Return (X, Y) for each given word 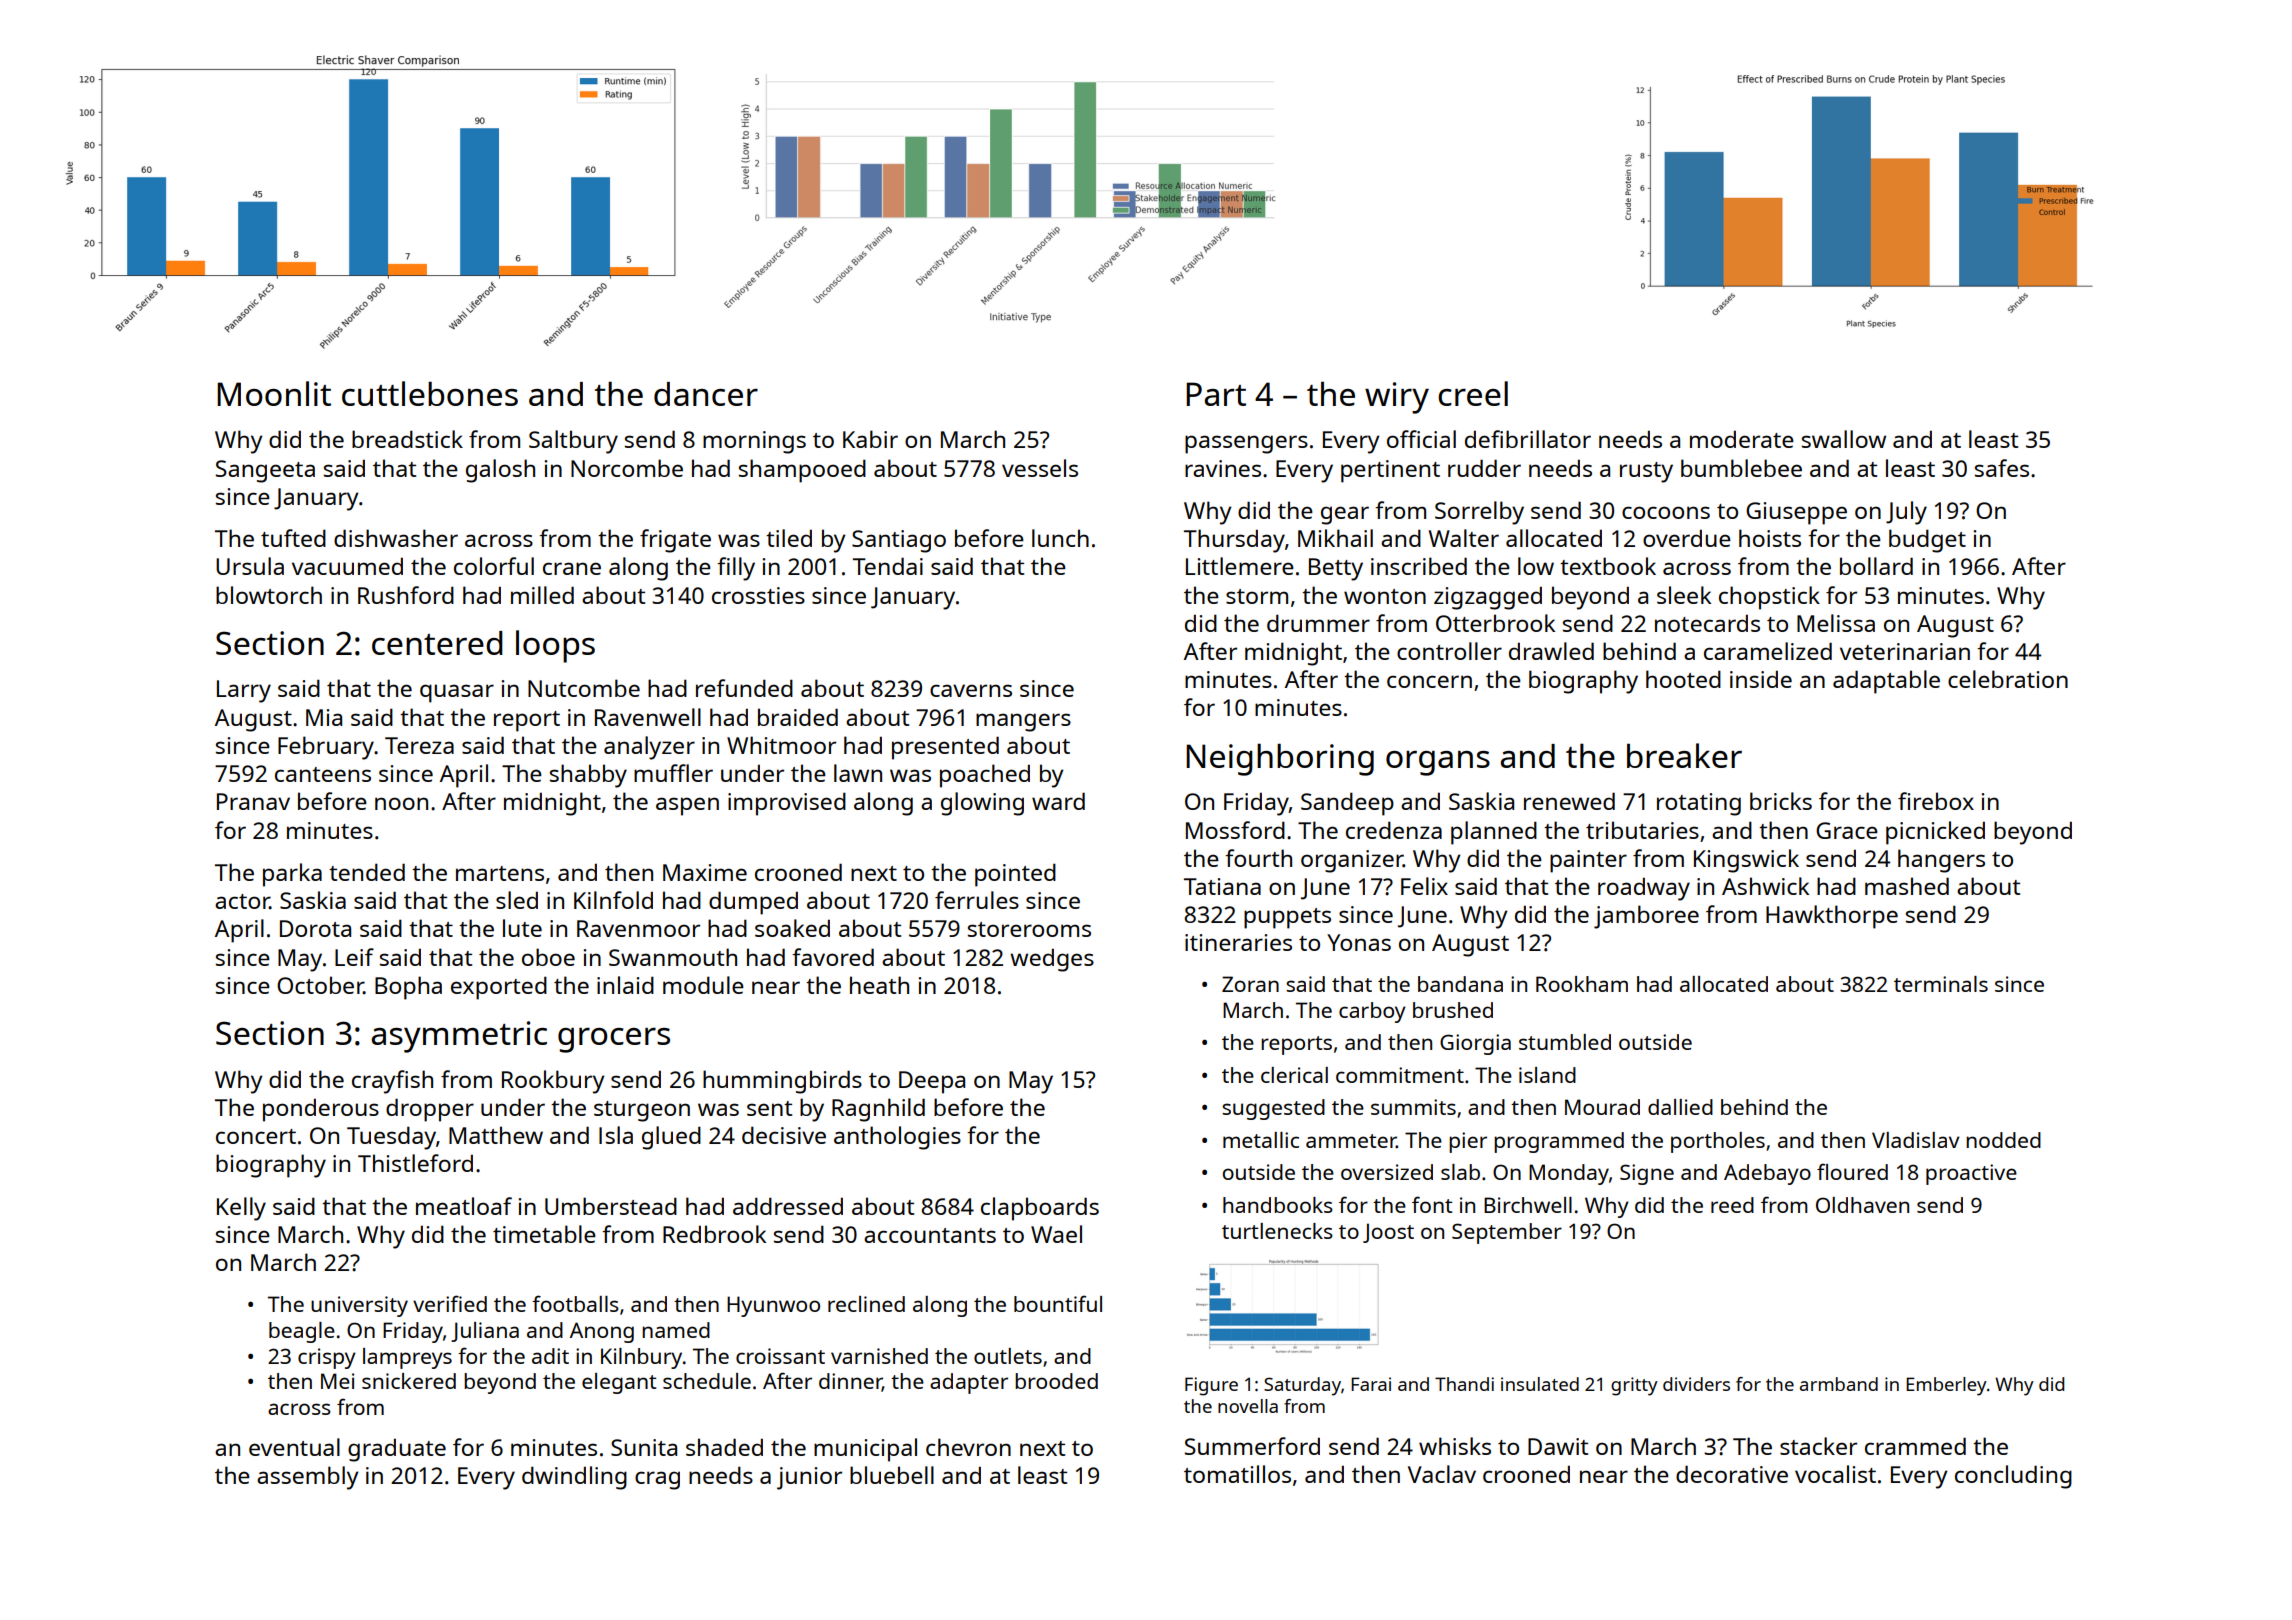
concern (1429, 681)
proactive (1971, 1174)
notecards (1707, 623)
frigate (675, 541)
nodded (2003, 1140)
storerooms (1029, 929)
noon (401, 803)
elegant (619, 1383)
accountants (930, 1235)
